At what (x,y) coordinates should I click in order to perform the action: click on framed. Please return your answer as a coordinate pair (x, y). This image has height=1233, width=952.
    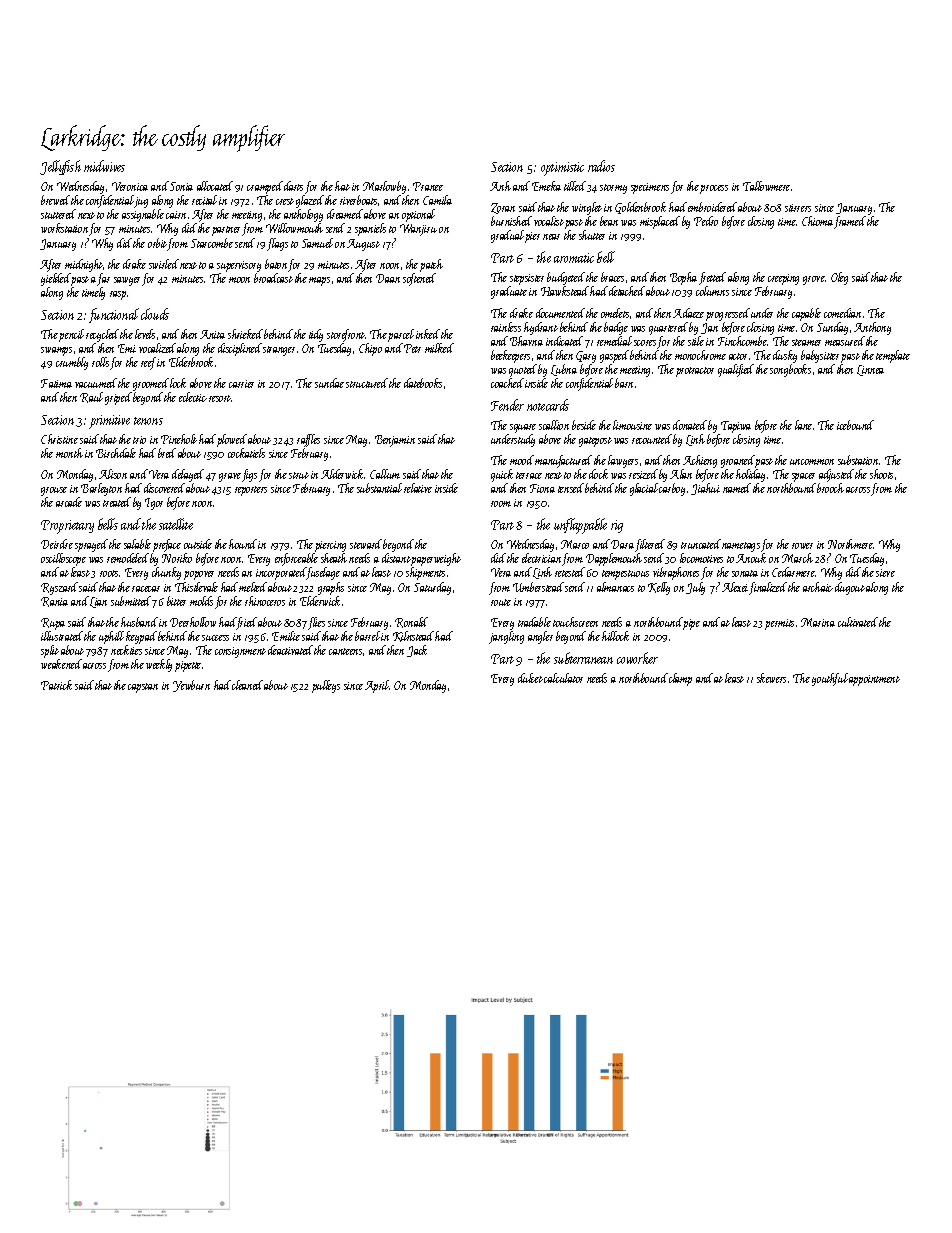
    Looking at the image, I should click on (850, 222).
